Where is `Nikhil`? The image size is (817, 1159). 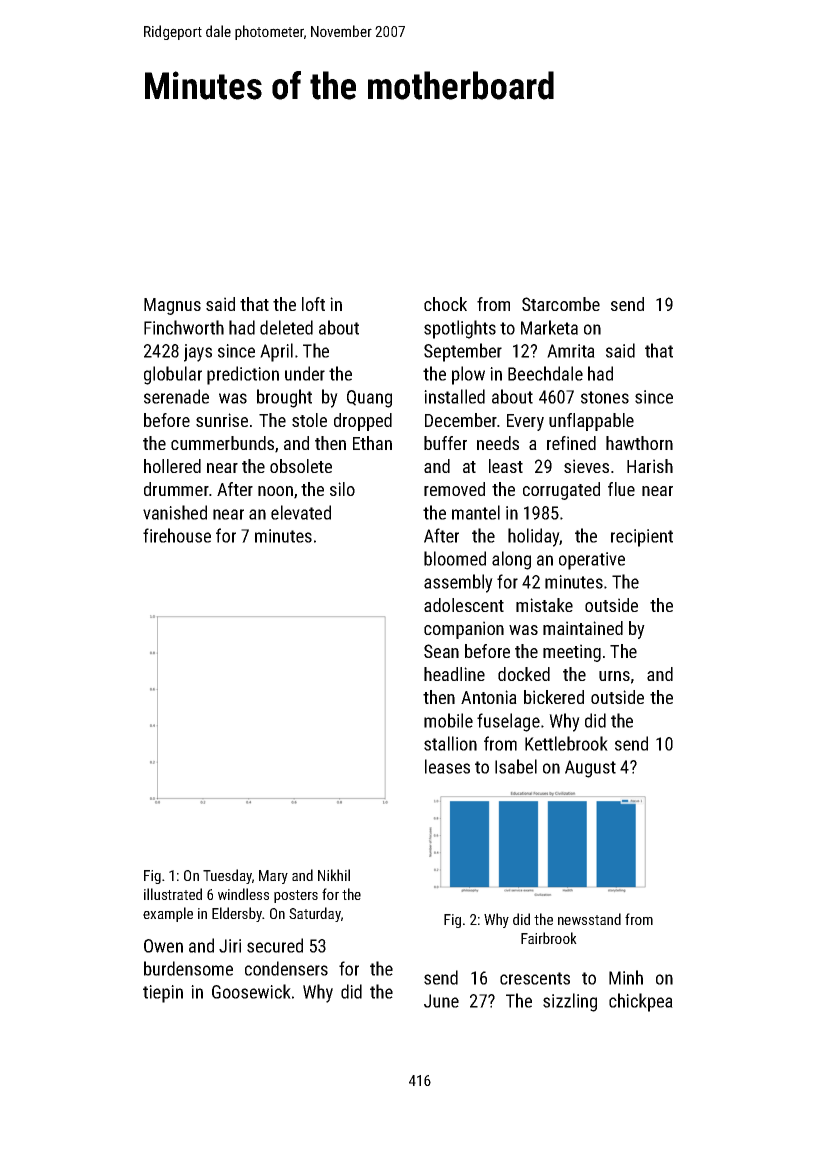 Nikhil is located at coordinates (334, 875).
